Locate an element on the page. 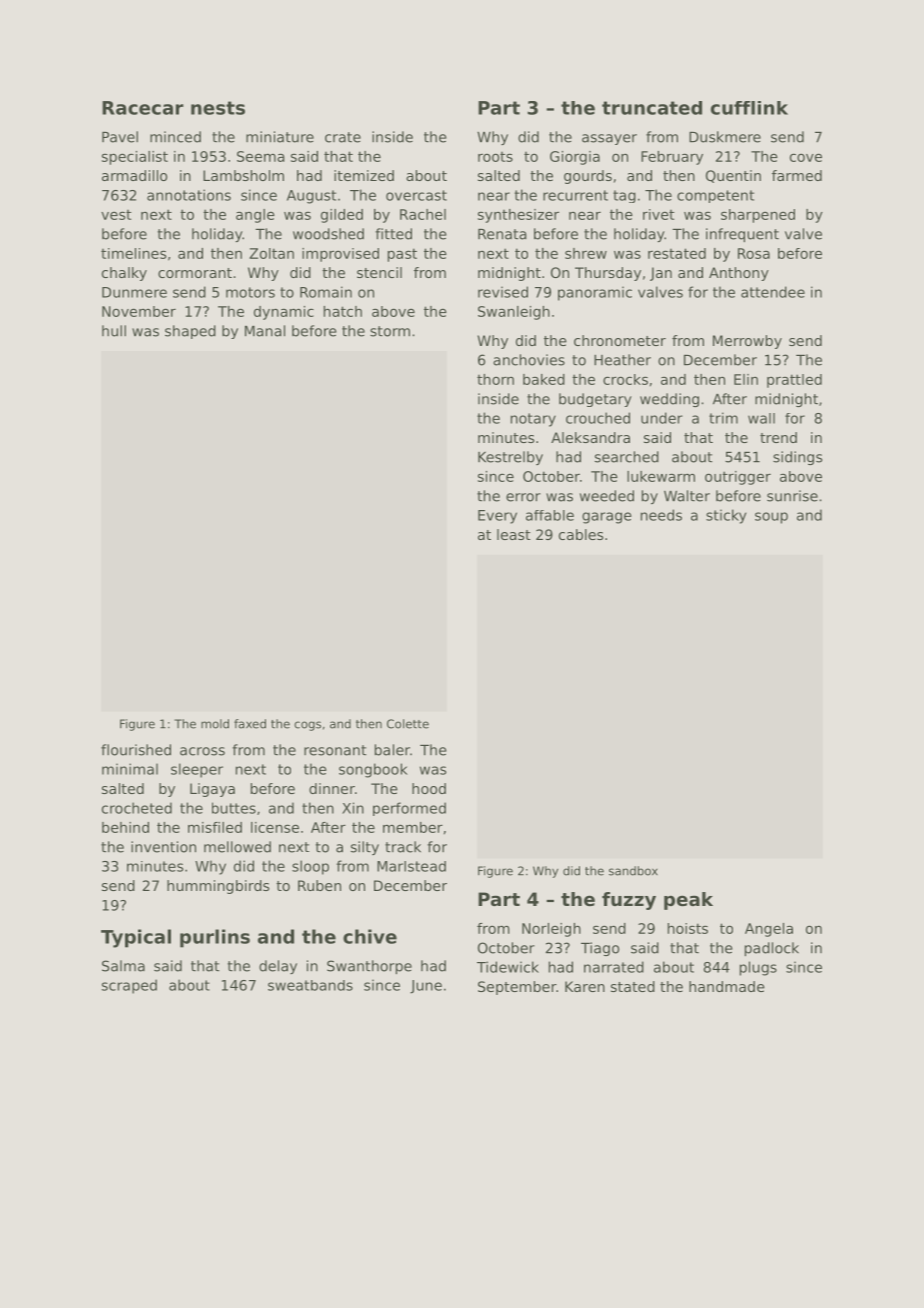 The height and width of the image is (1308, 924). mold is located at coordinates (215, 724).
